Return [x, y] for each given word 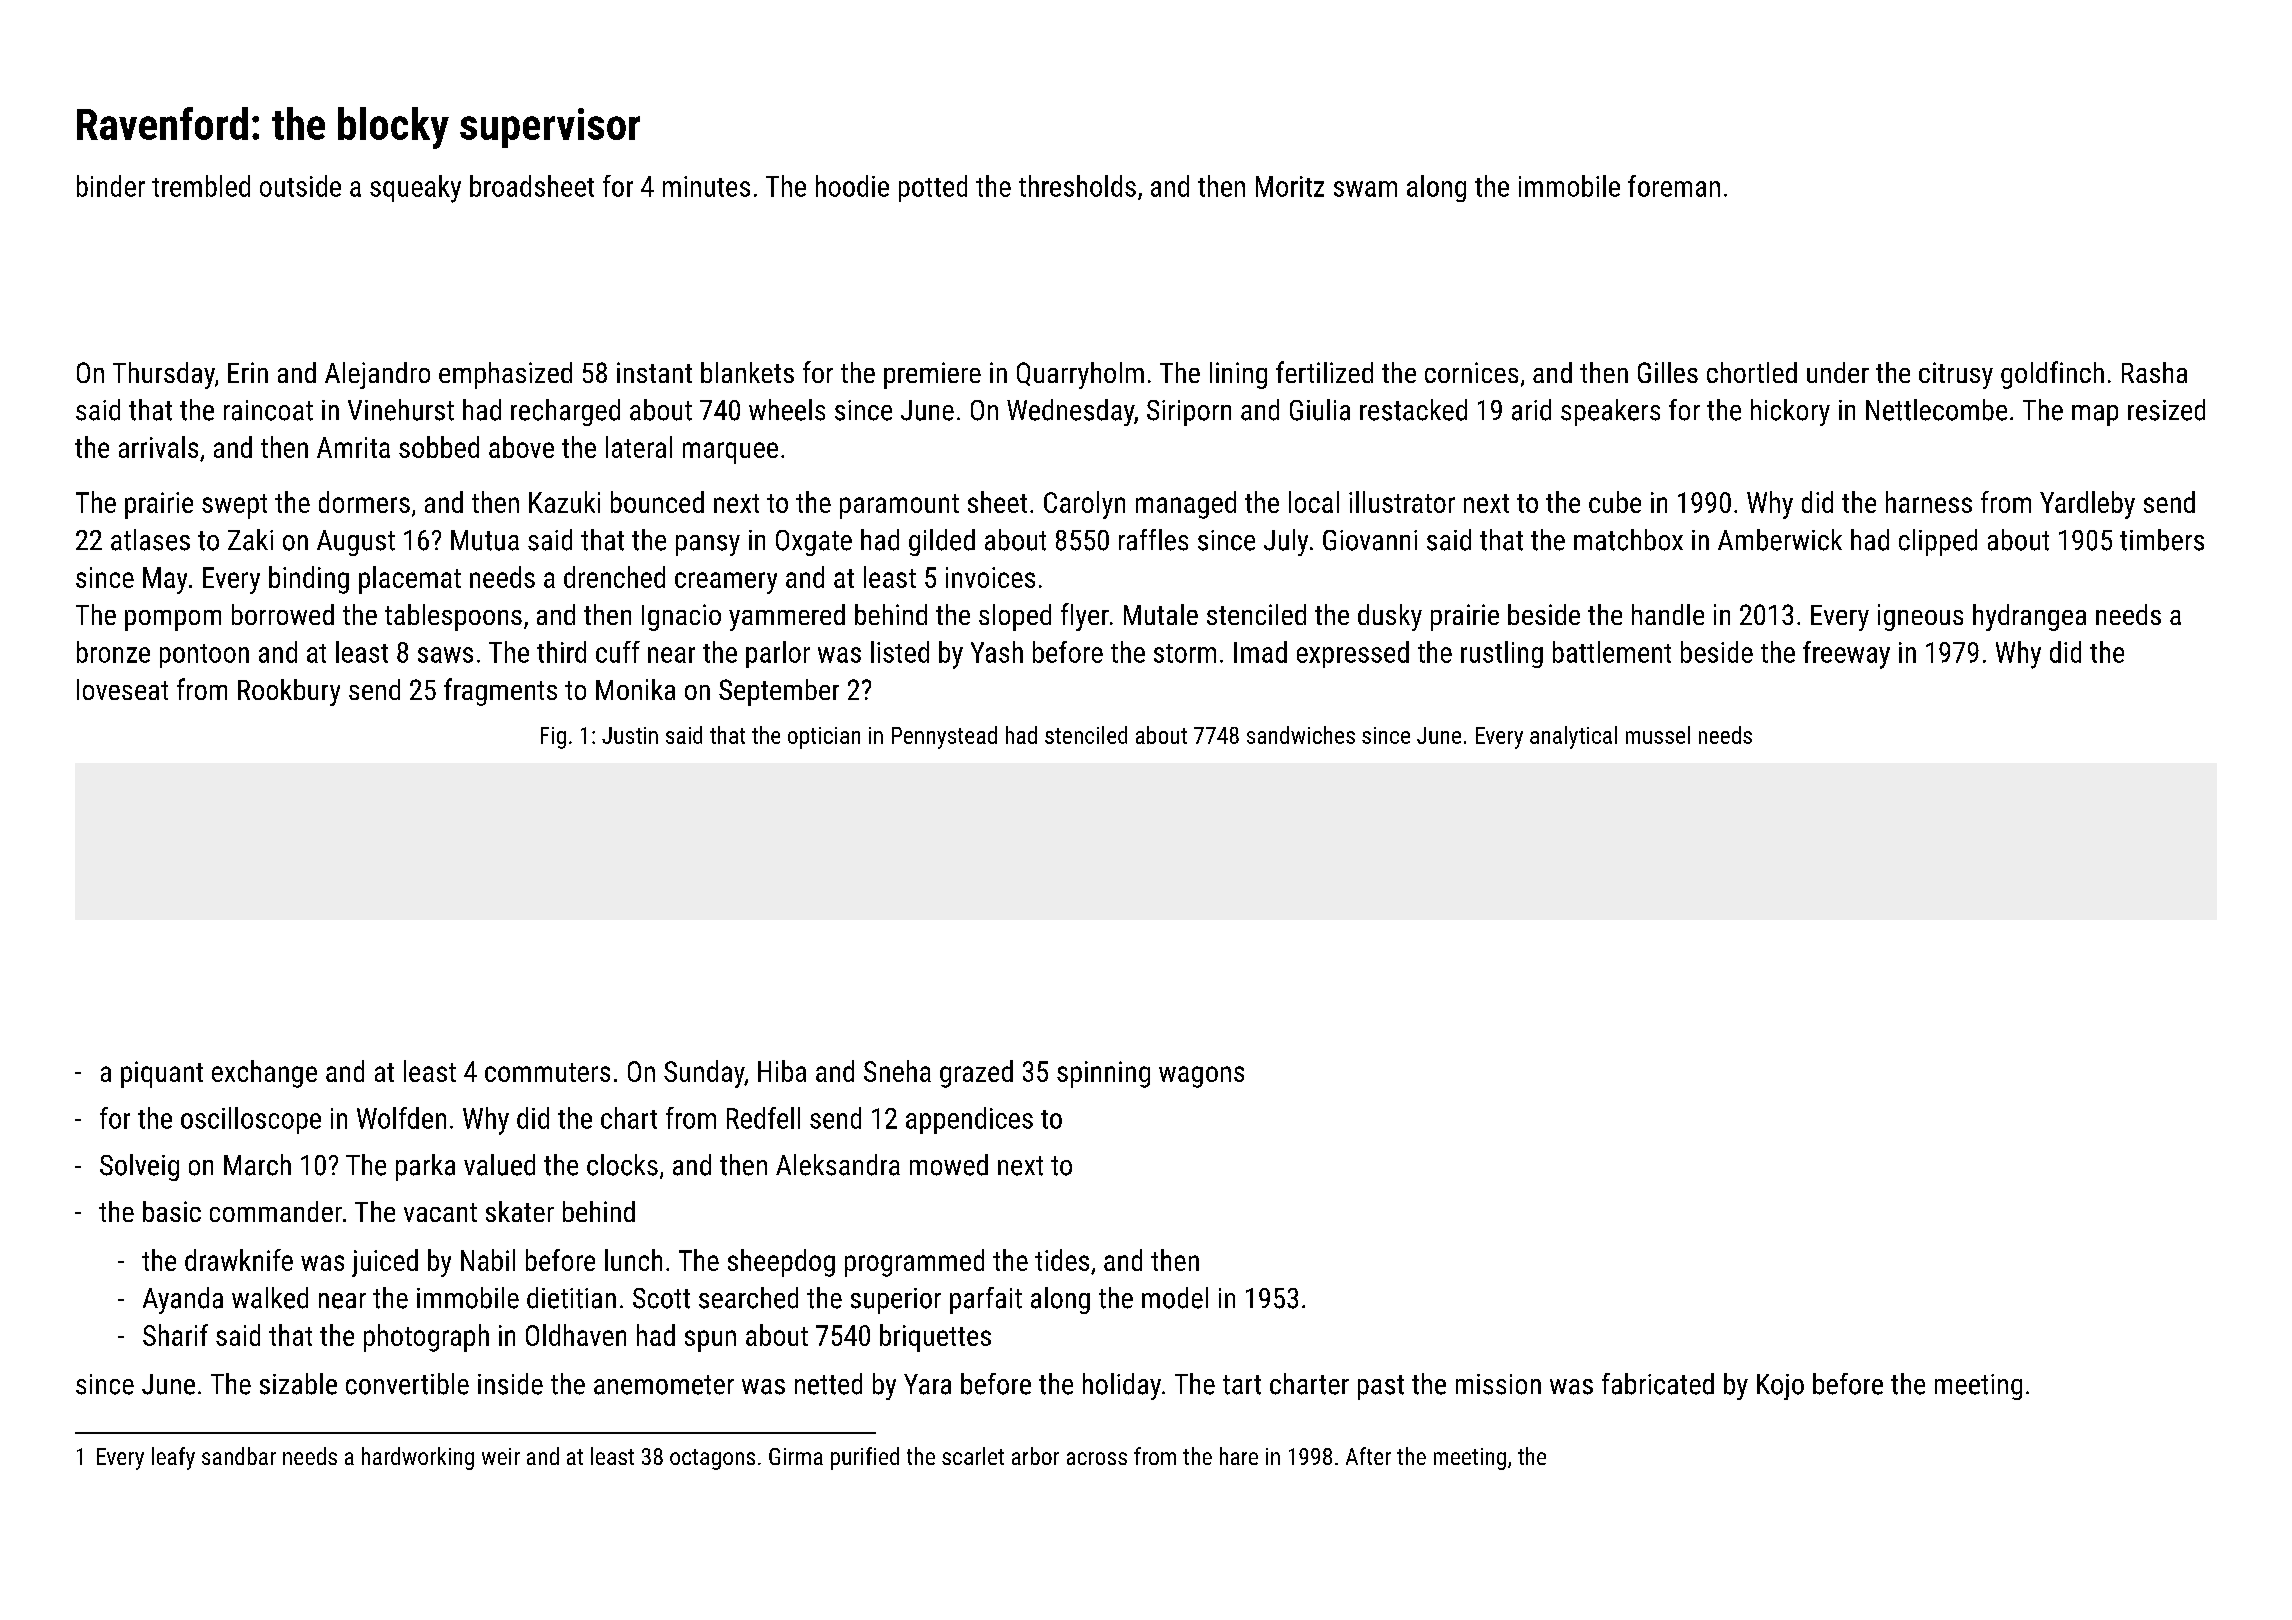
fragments [500, 692]
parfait [986, 1300]
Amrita [353, 447]
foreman [1674, 186]
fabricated [1658, 1384]
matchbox [1628, 540]
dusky [1390, 617]
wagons [1201, 1077]
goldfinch [2052, 375]
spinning [1103, 1074]
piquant [162, 1074]
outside [300, 186]
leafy [173, 1458]
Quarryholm [1080, 375]
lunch [633, 1260]
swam [1365, 189]
